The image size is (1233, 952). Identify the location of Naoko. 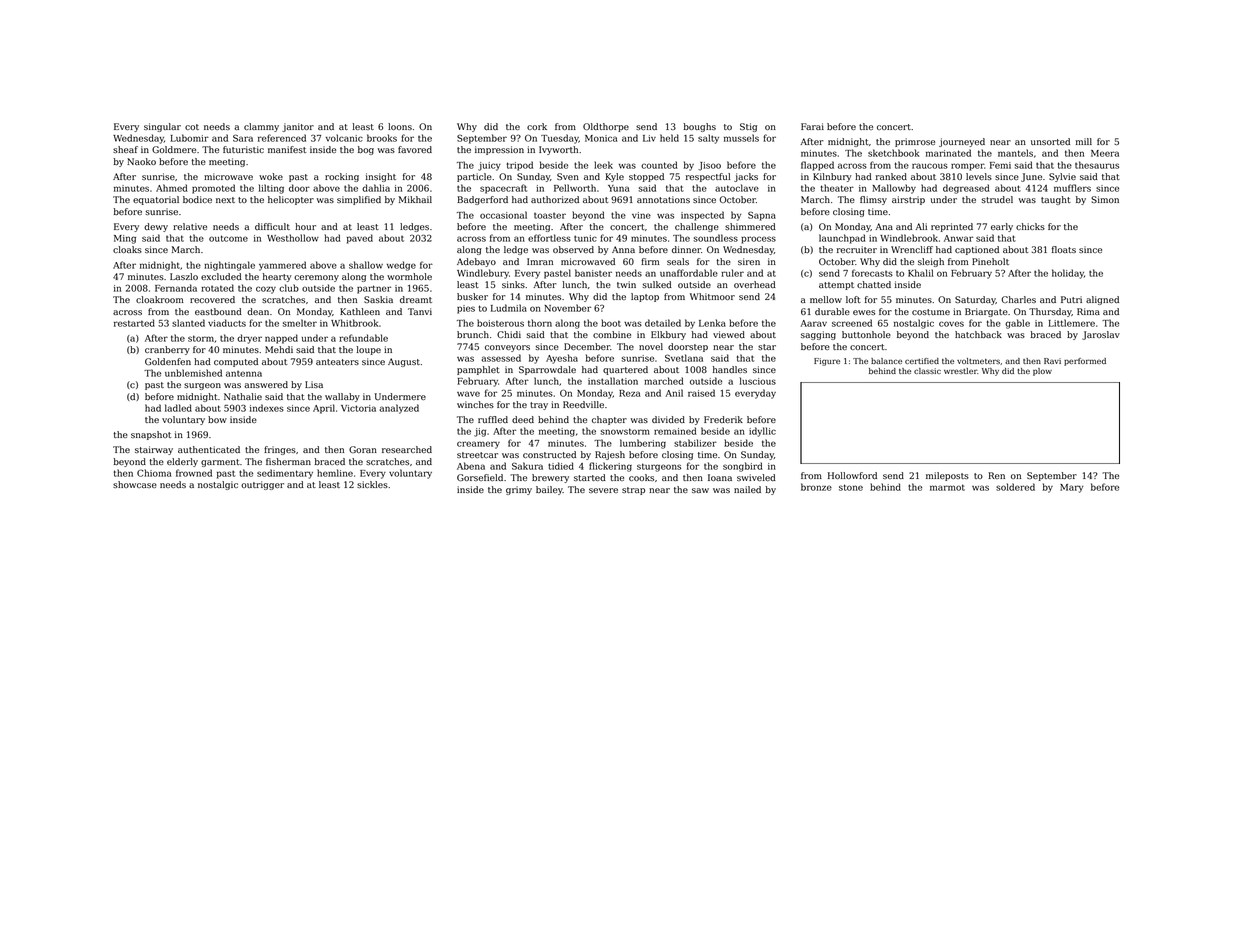
(141, 161).
